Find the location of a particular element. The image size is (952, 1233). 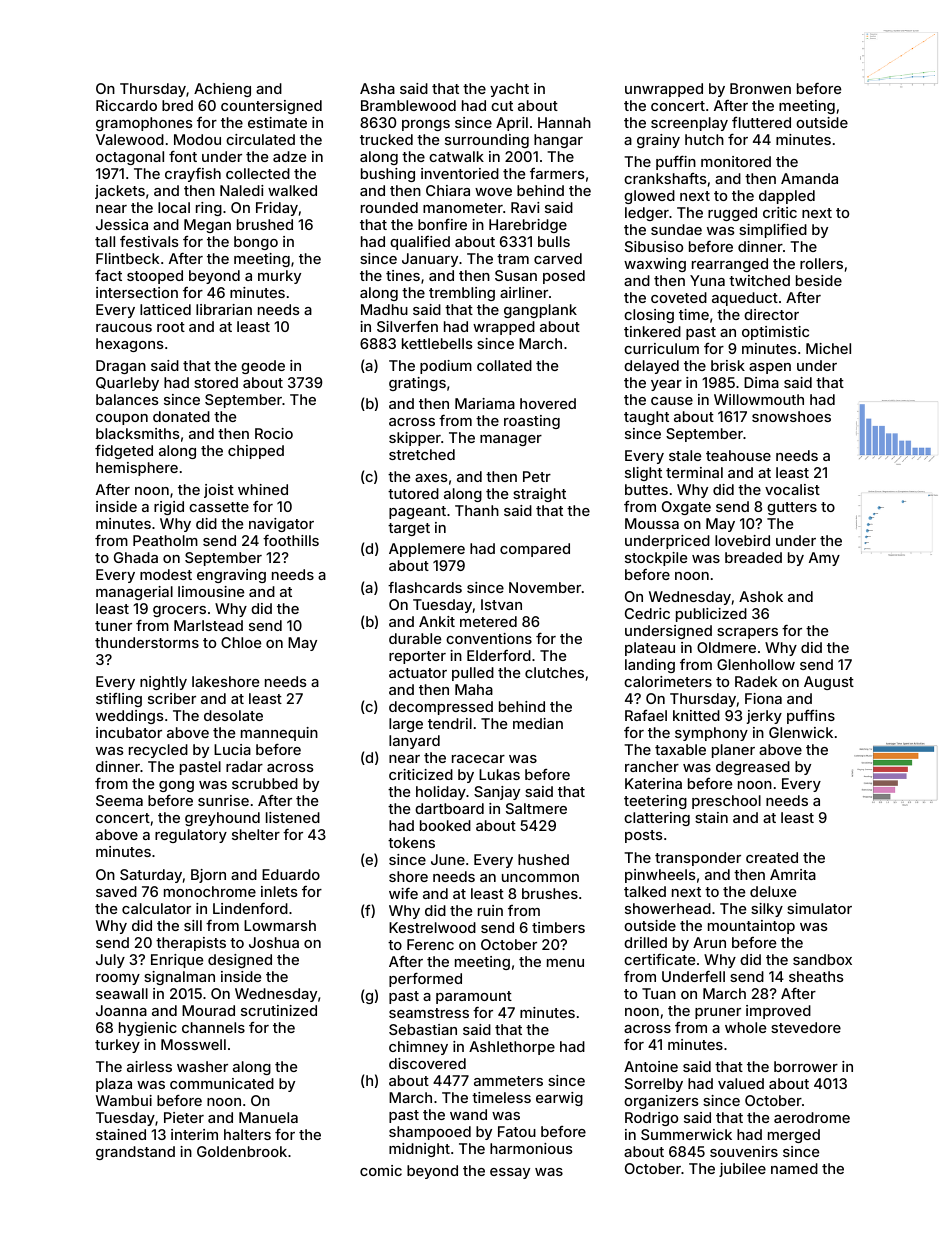

yacht is located at coordinates (509, 90).
